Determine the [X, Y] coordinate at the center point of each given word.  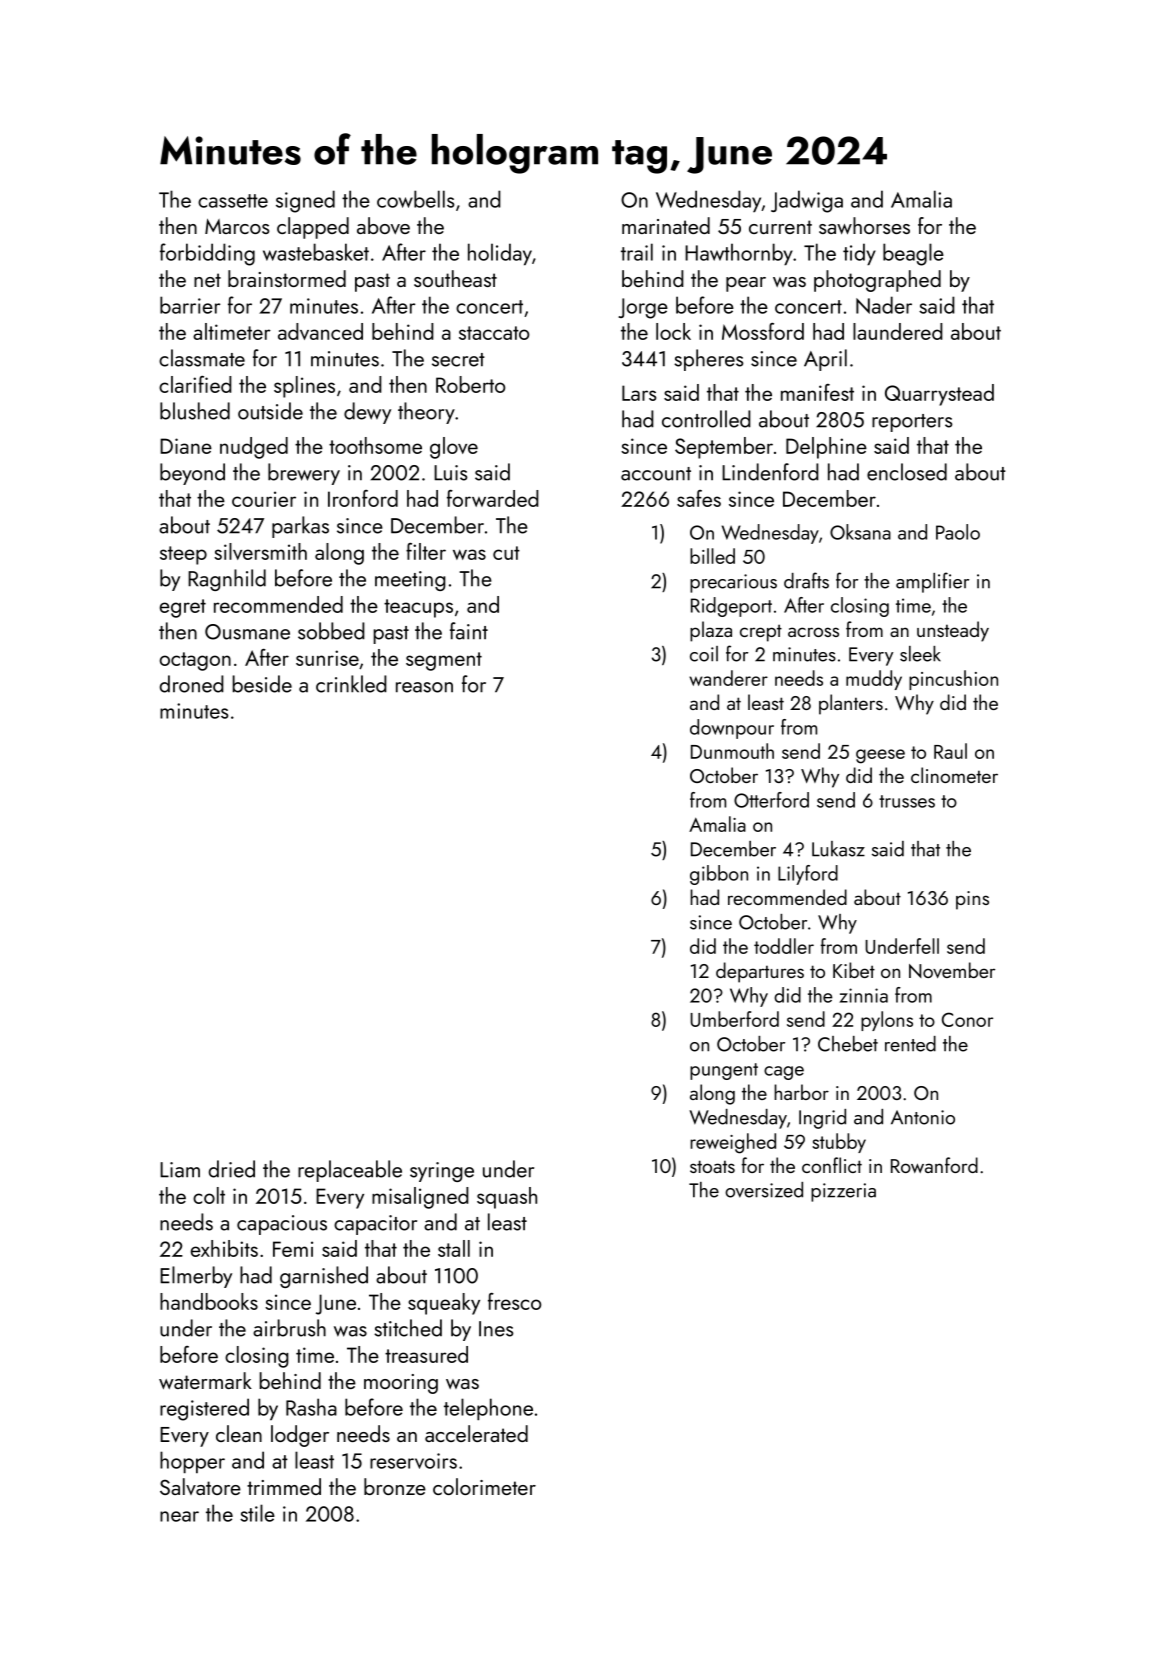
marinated [666, 225]
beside [262, 684]
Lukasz [838, 849]
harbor [801, 1092]
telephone [488, 1409]
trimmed [284, 1486]
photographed [877, 281]
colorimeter [484, 1486]
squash [507, 1198]
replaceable [350, 1171]
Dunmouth [732, 751]
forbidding [207, 254]
